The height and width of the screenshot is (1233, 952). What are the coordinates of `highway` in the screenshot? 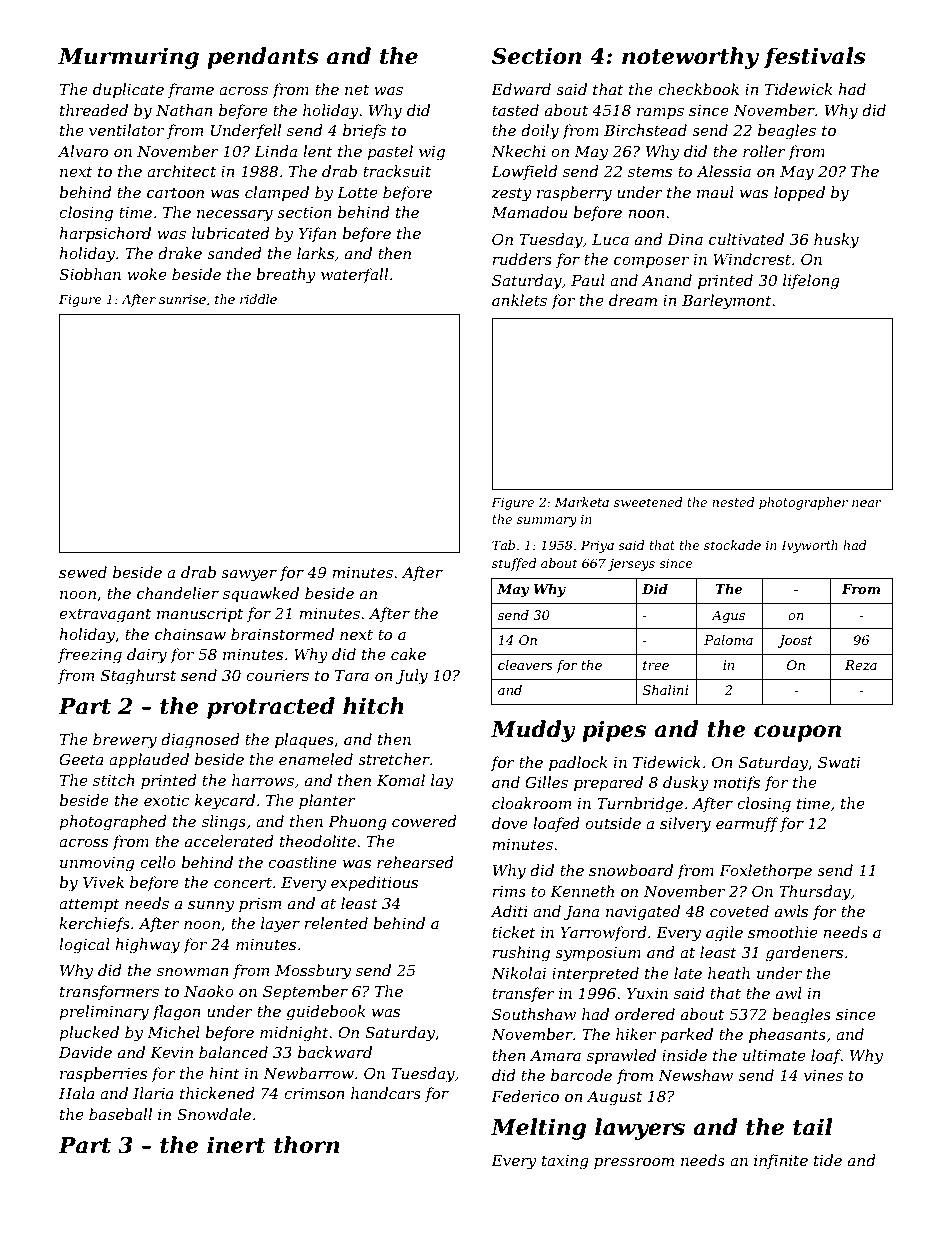 It's located at (147, 946).
